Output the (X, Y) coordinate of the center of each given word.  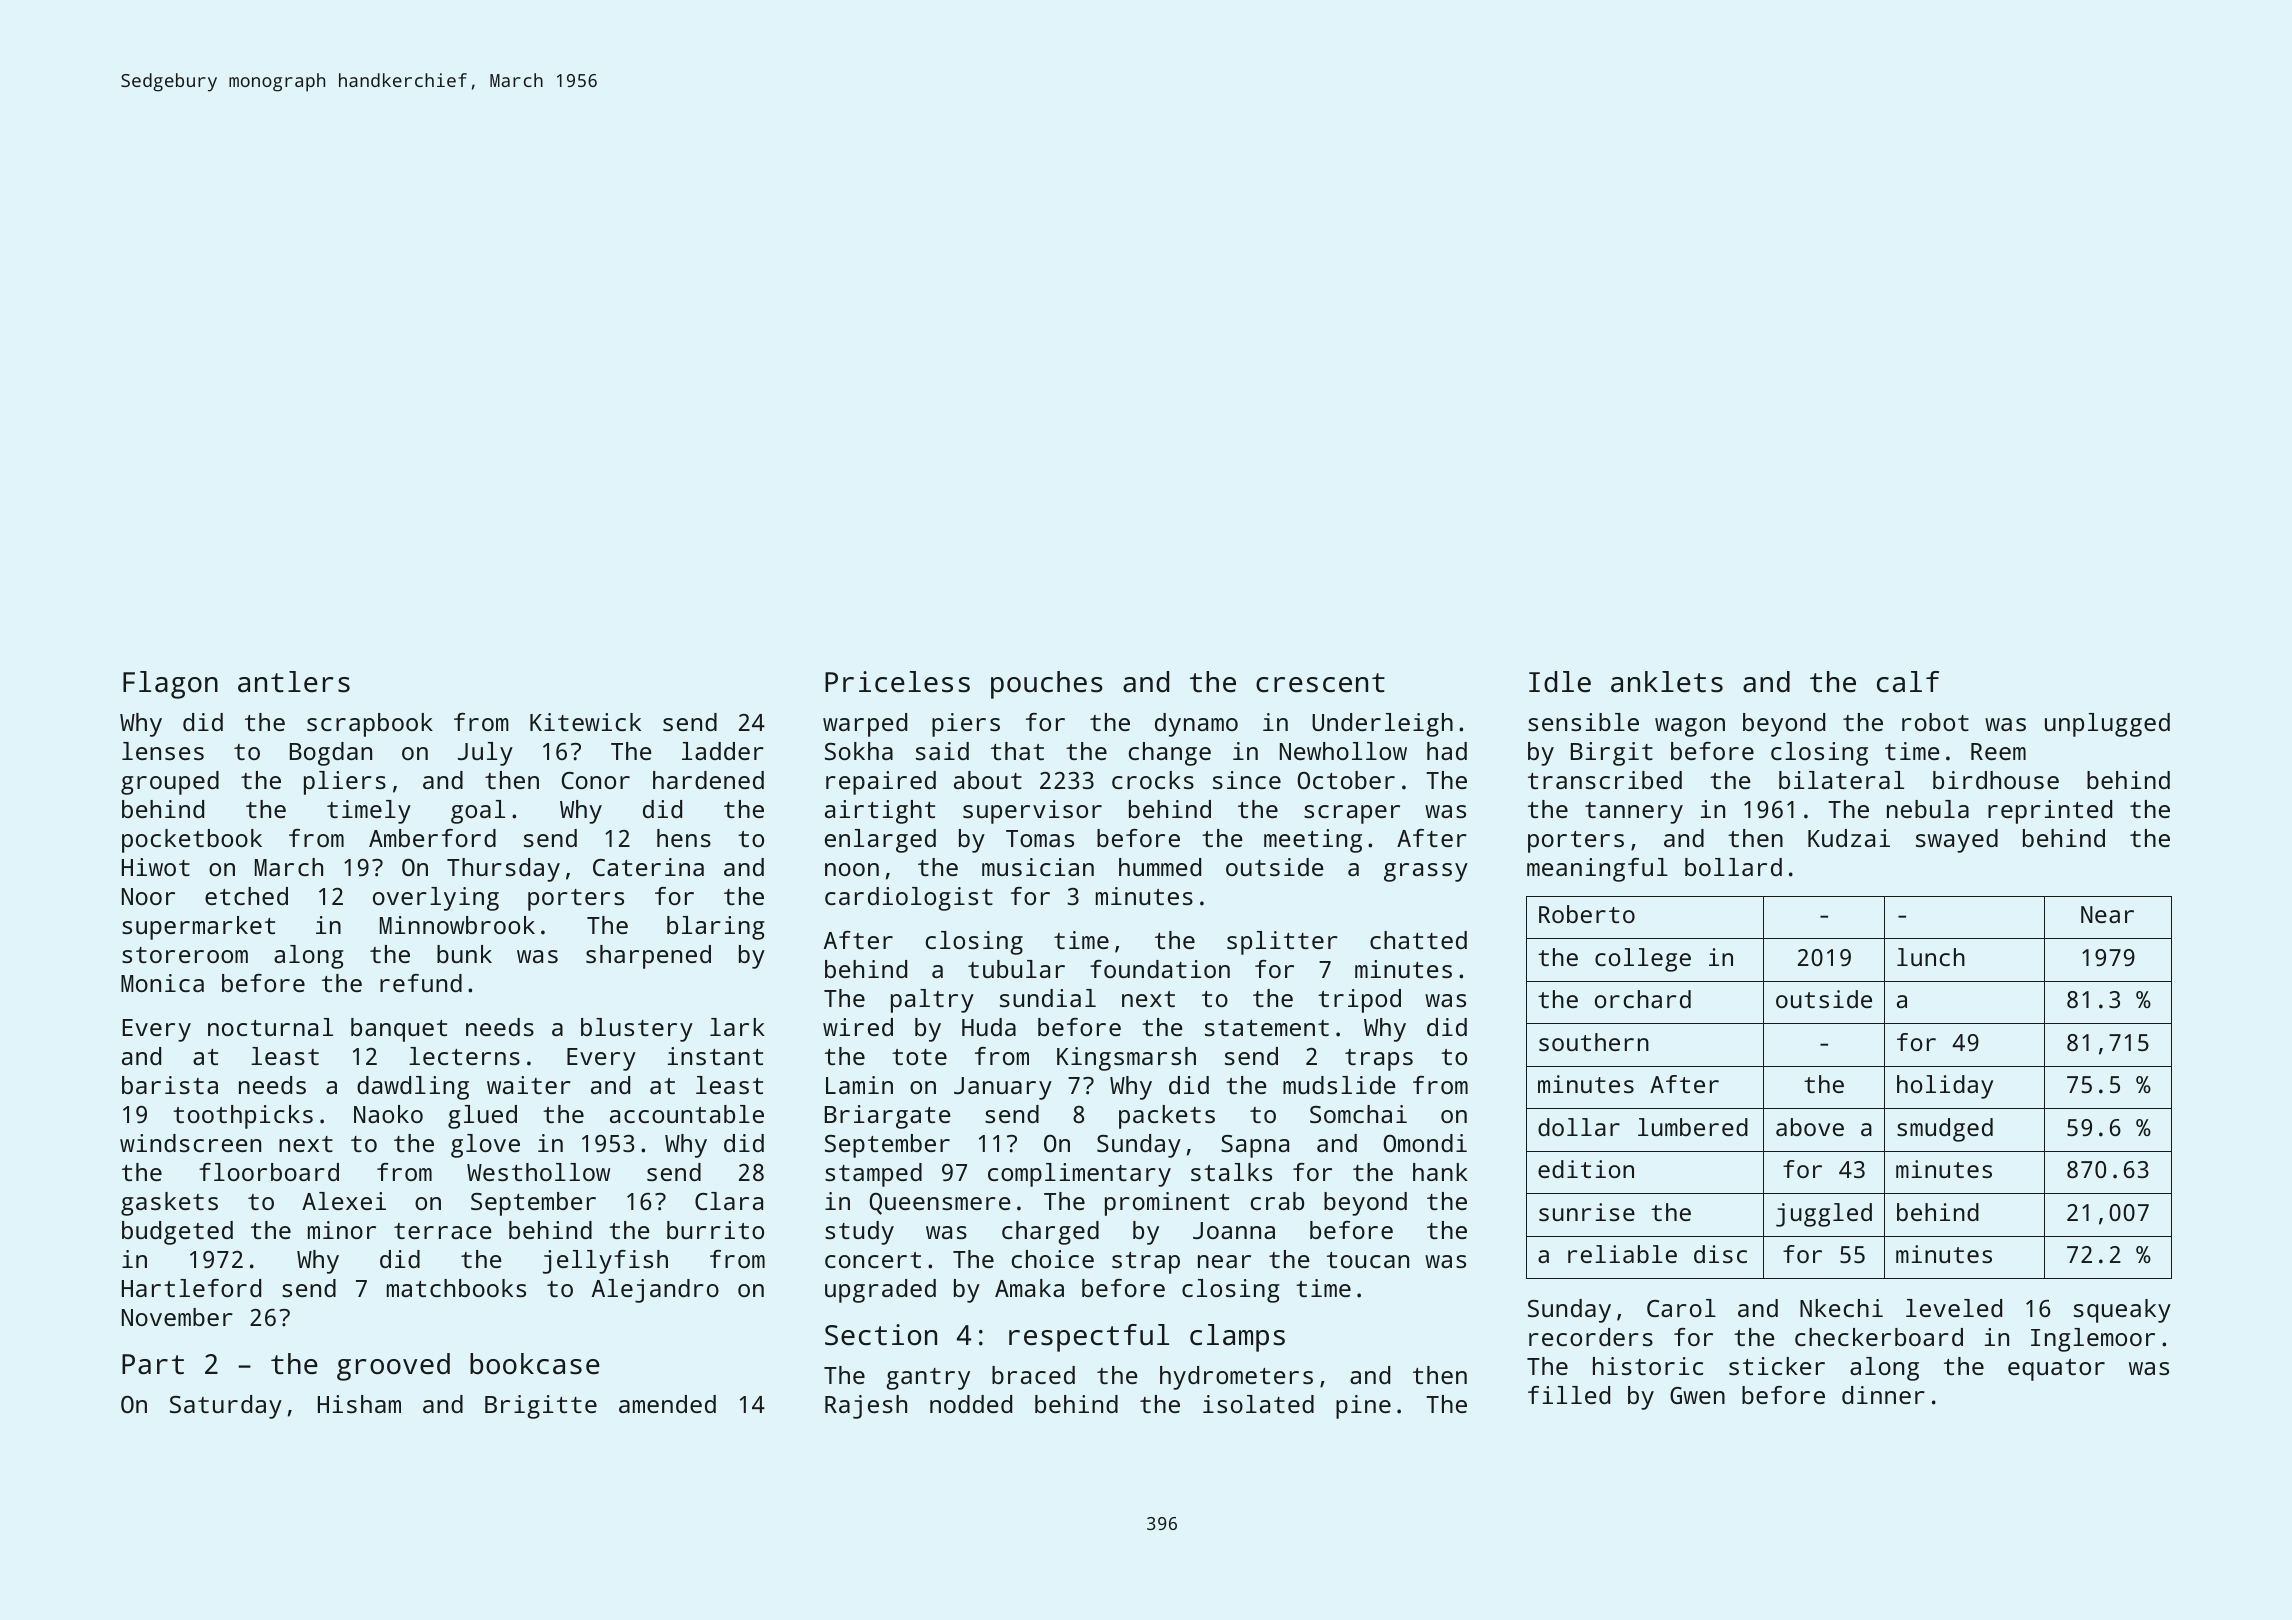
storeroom (185, 955)
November (177, 1317)
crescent (1320, 683)
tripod (1359, 1001)
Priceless (897, 682)
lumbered (1693, 1127)
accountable (687, 1114)
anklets (1667, 682)
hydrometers (1236, 1378)
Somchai (1358, 1114)
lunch (1931, 957)
